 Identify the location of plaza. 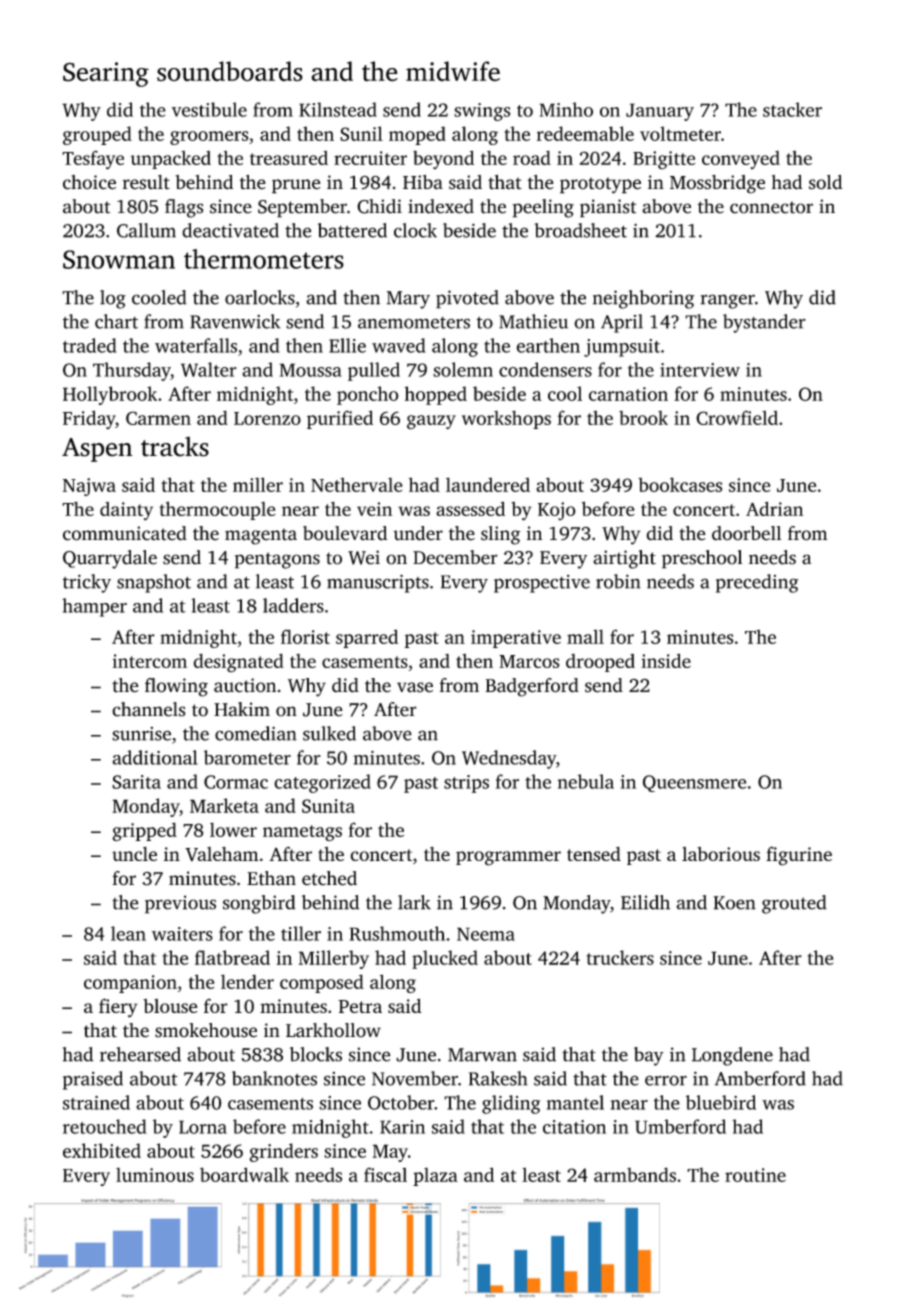
(435, 1176).
